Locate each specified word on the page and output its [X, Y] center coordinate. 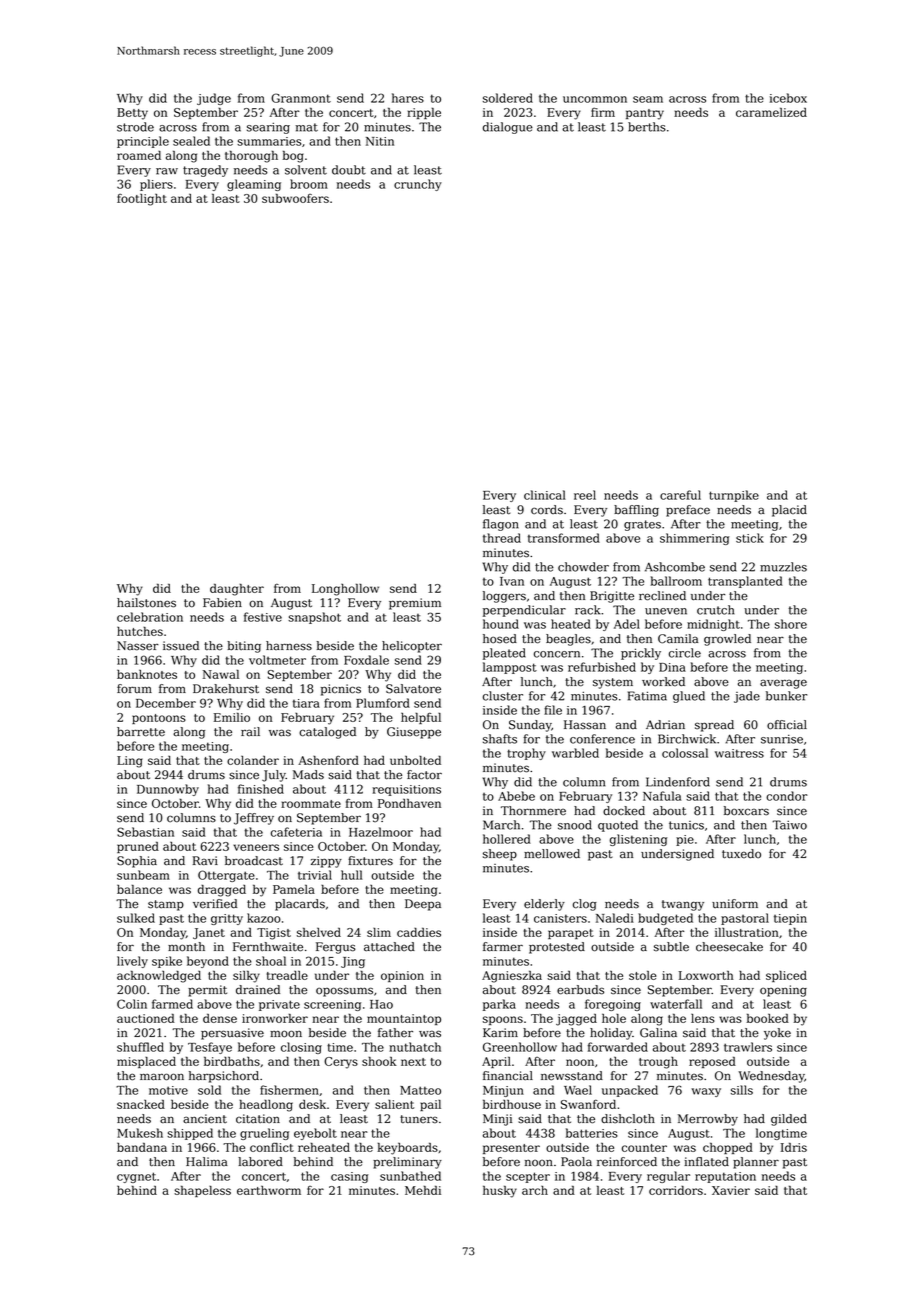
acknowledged [159, 977]
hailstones [146, 603]
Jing [353, 962]
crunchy [418, 185]
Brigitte [612, 597]
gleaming [254, 185]
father [395, 1033]
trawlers [748, 1047]
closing [301, 1048]
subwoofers [295, 198]
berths [647, 127]
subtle [671, 947]
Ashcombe [675, 567]
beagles [568, 640]
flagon [501, 525]
